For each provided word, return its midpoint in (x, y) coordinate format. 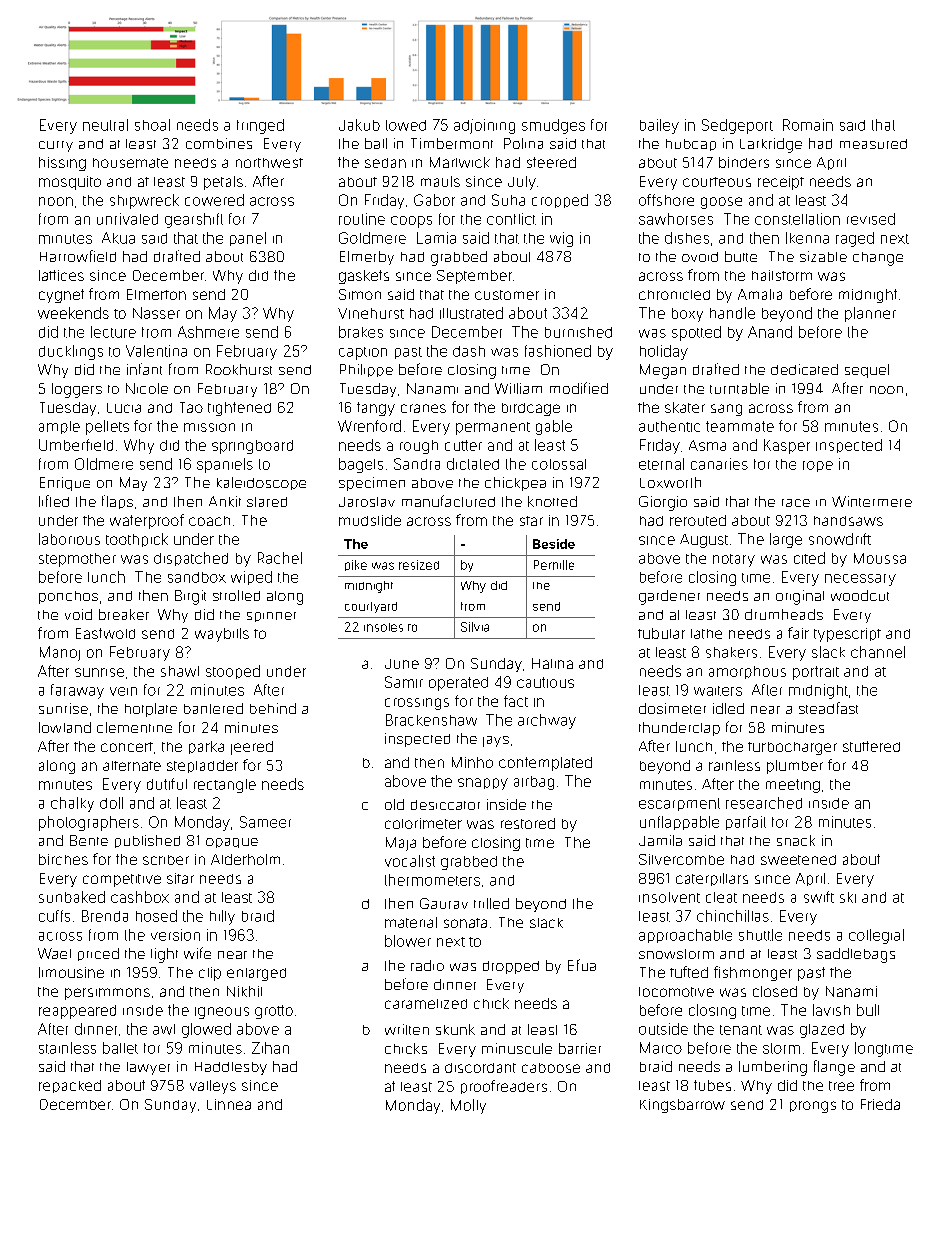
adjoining (484, 126)
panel (248, 239)
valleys (213, 1087)
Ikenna (807, 238)
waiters (718, 691)
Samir (404, 682)
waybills (222, 635)
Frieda (880, 1104)
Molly (468, 1106)
